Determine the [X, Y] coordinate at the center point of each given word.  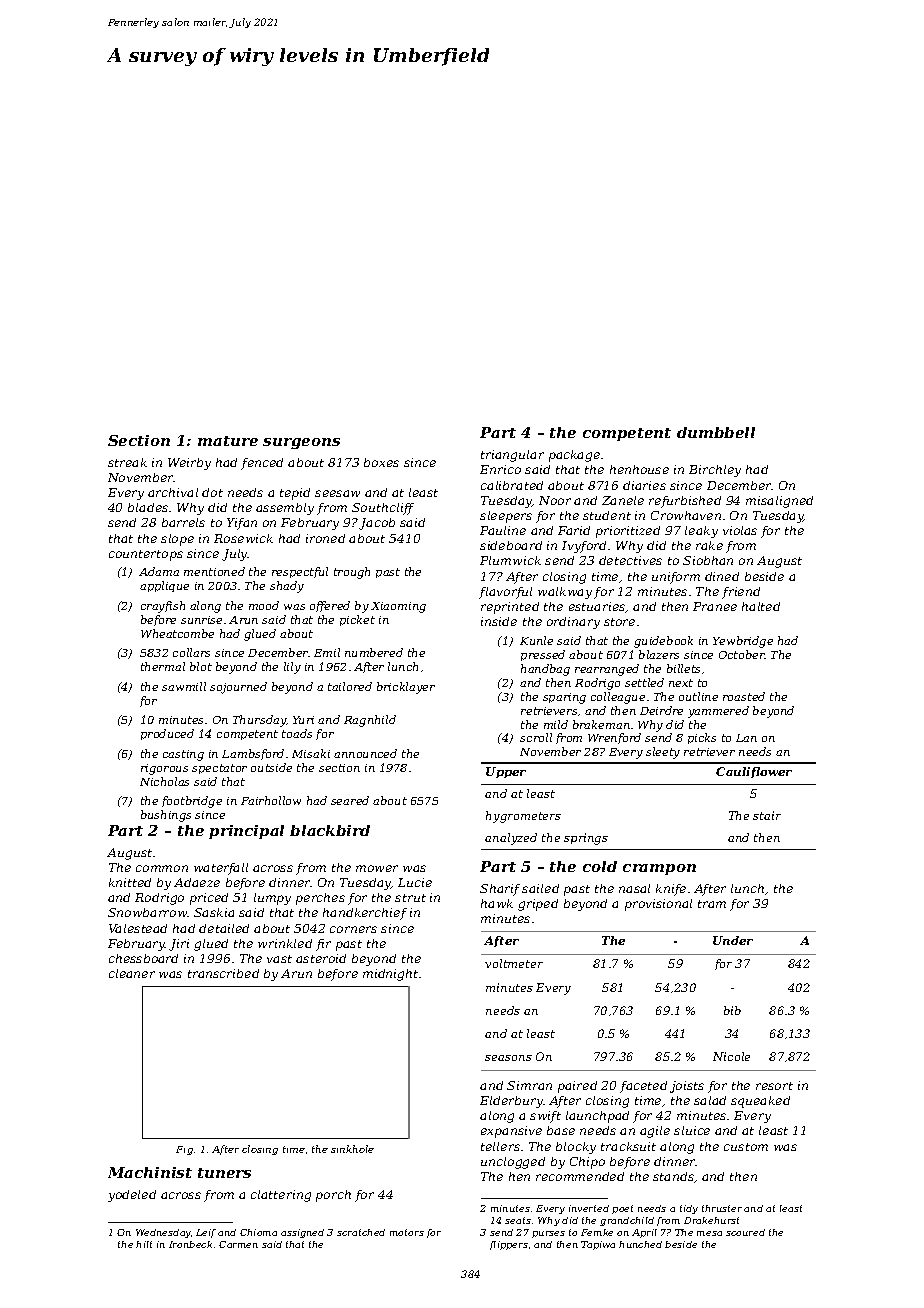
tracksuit [628, 1146]
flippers [509, 1245]
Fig [184, 1150]
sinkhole [352, 1149]
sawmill [184, 686]
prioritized [628, 532]
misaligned [779, 502]
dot [212, 492]
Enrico [500, 469]
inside [499, 621]
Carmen [238, 1244]
